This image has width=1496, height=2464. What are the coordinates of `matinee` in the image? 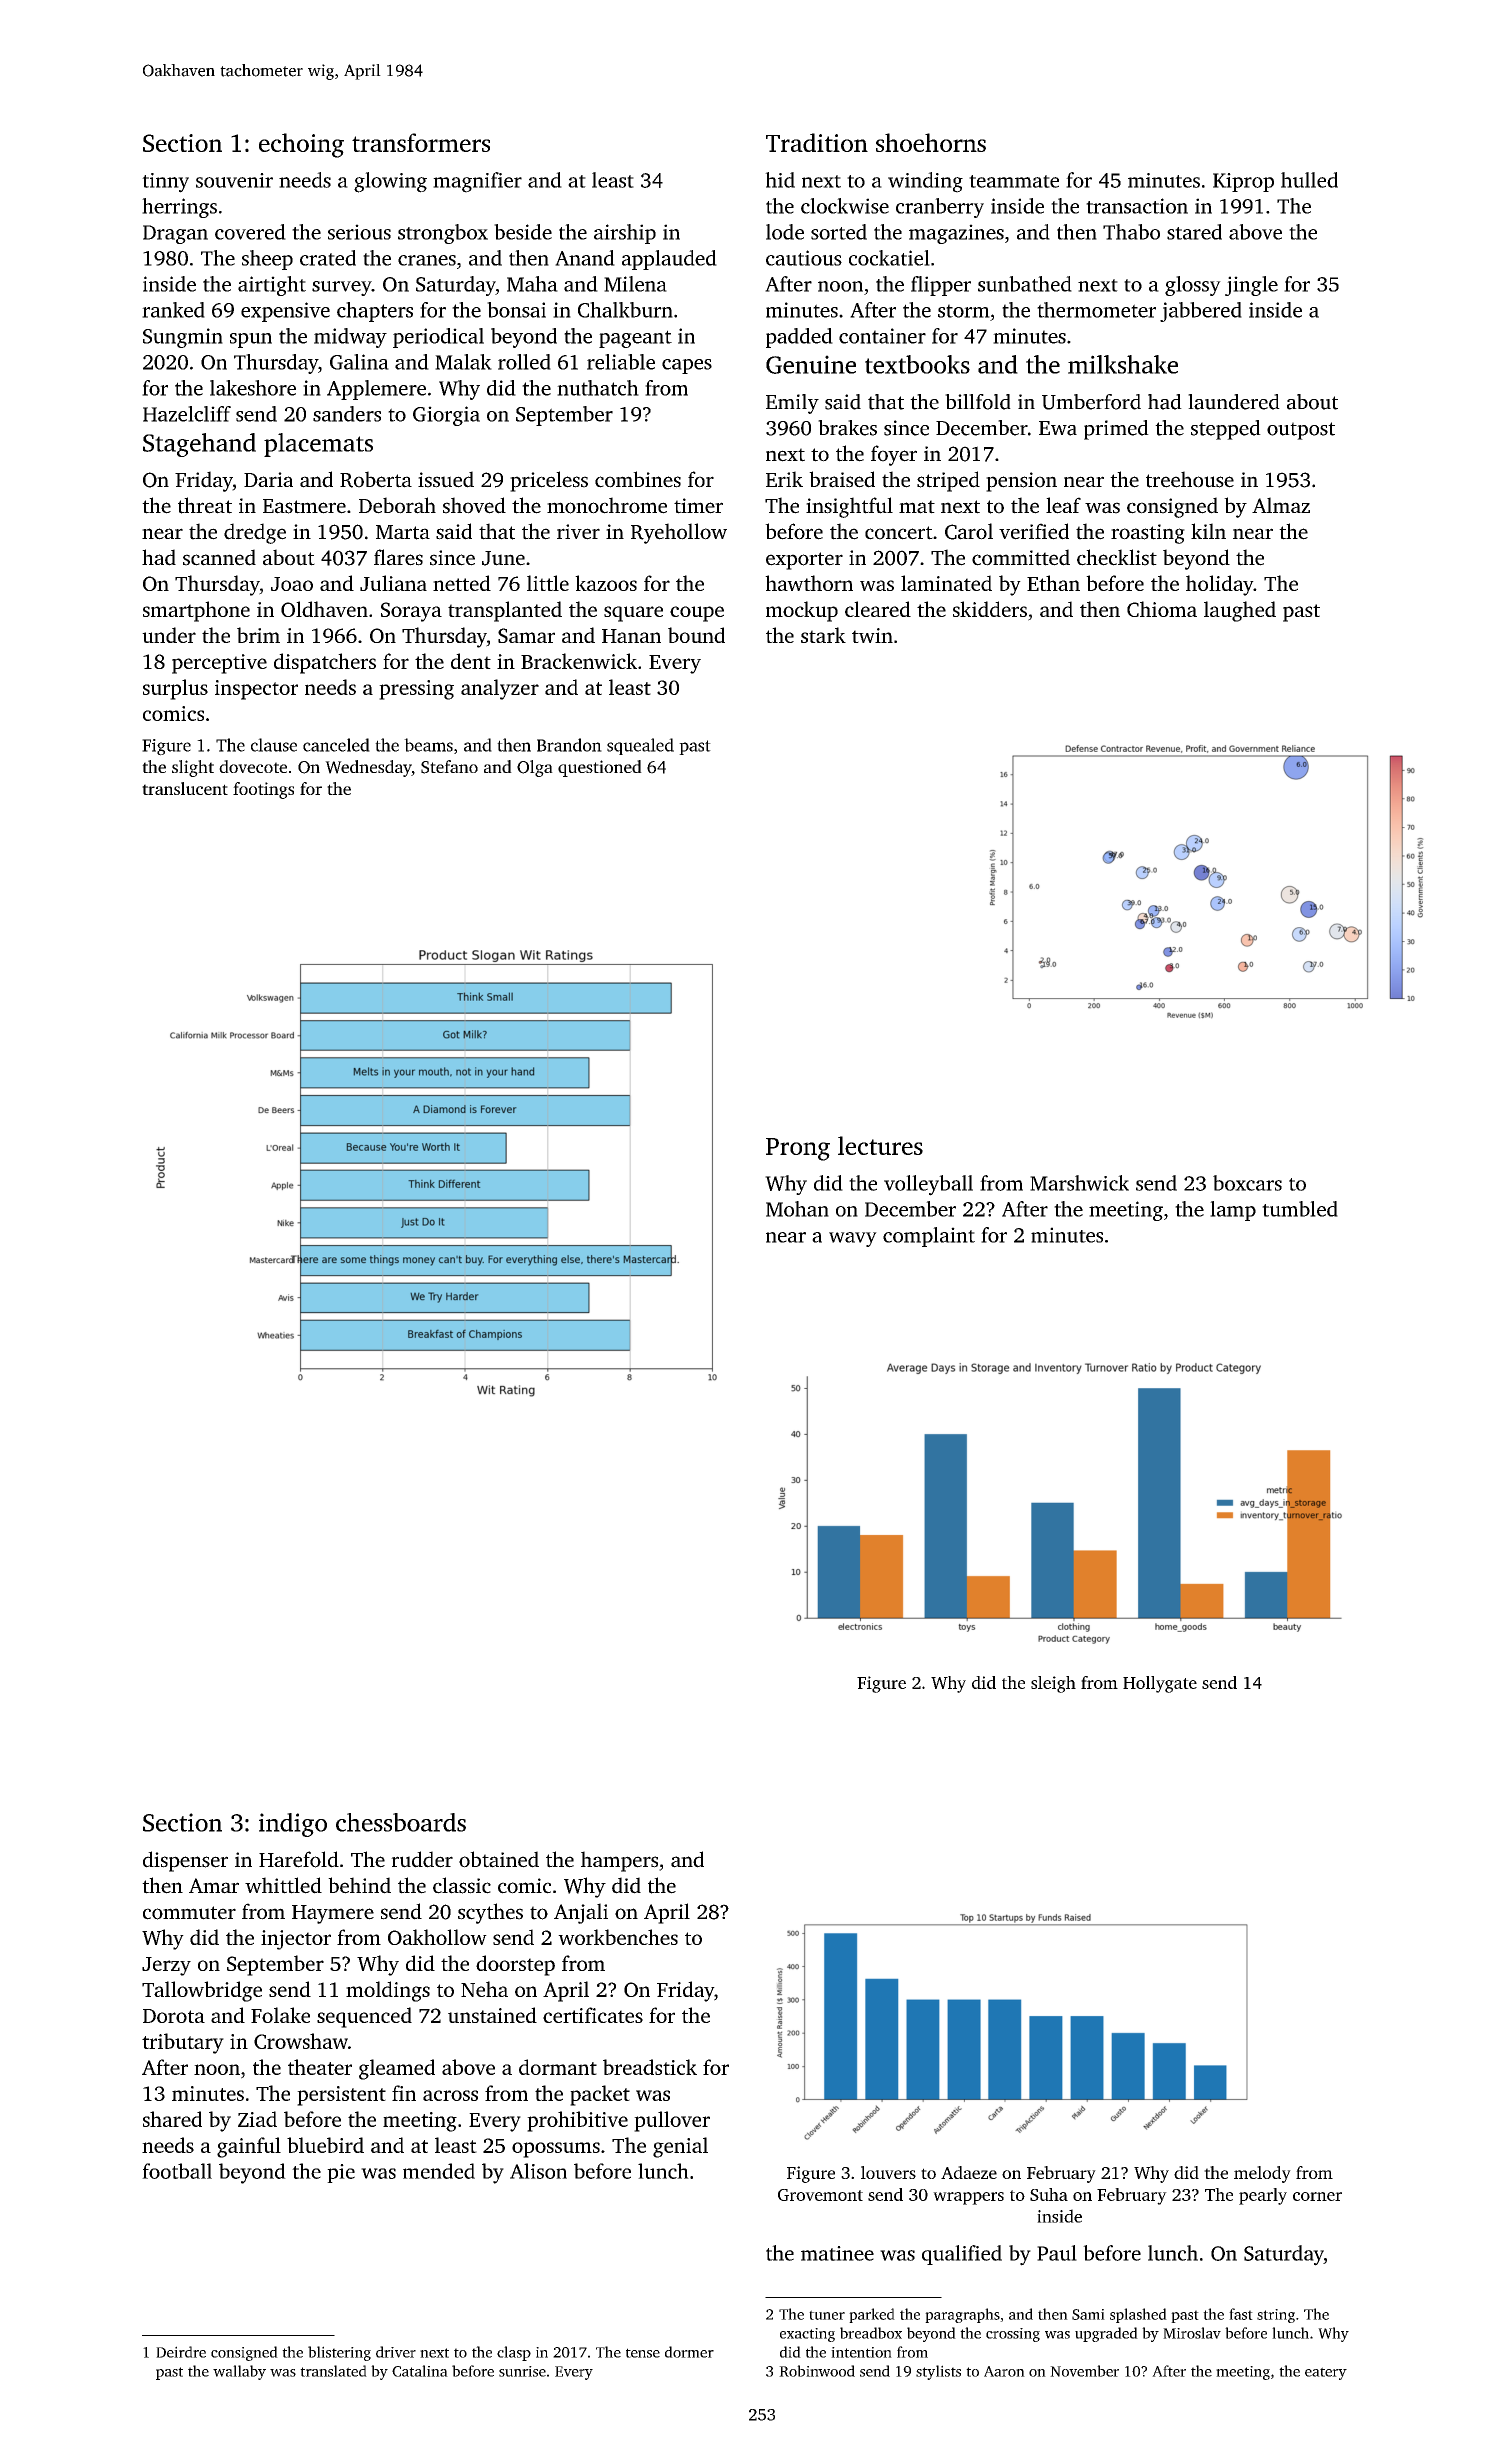 It's located at (837, 2253).
